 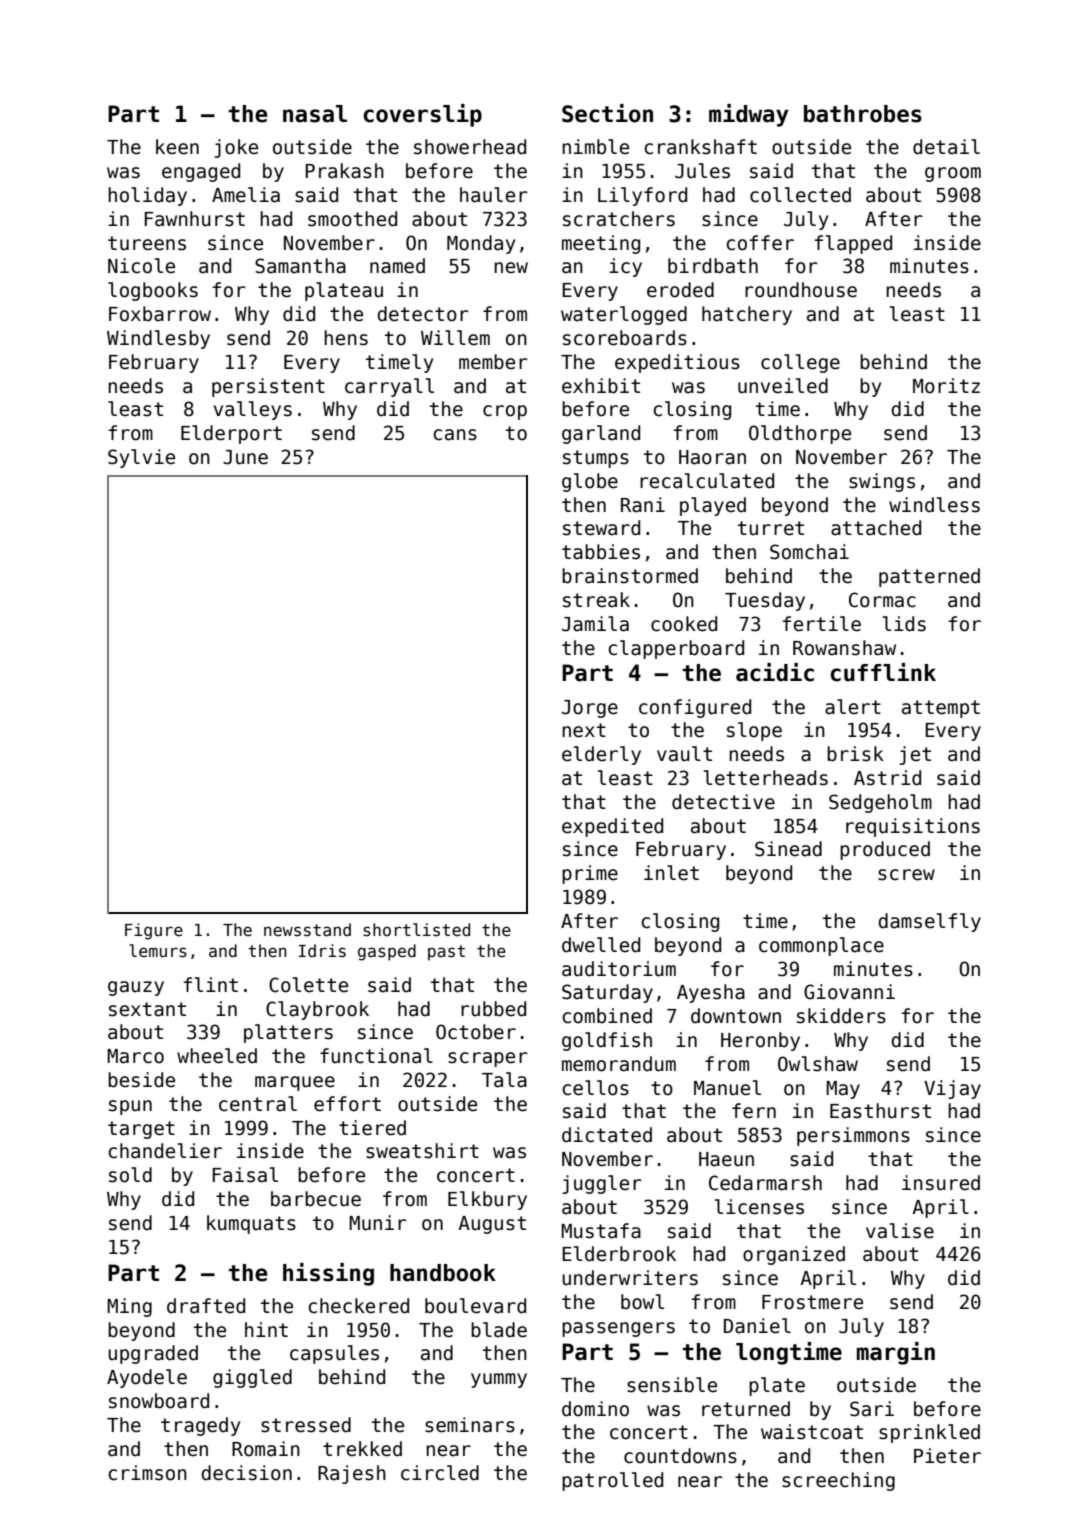 What do you see at coordinates (470, 147) in the page?
I see `showerhead` at bounding box center [470, 147].
